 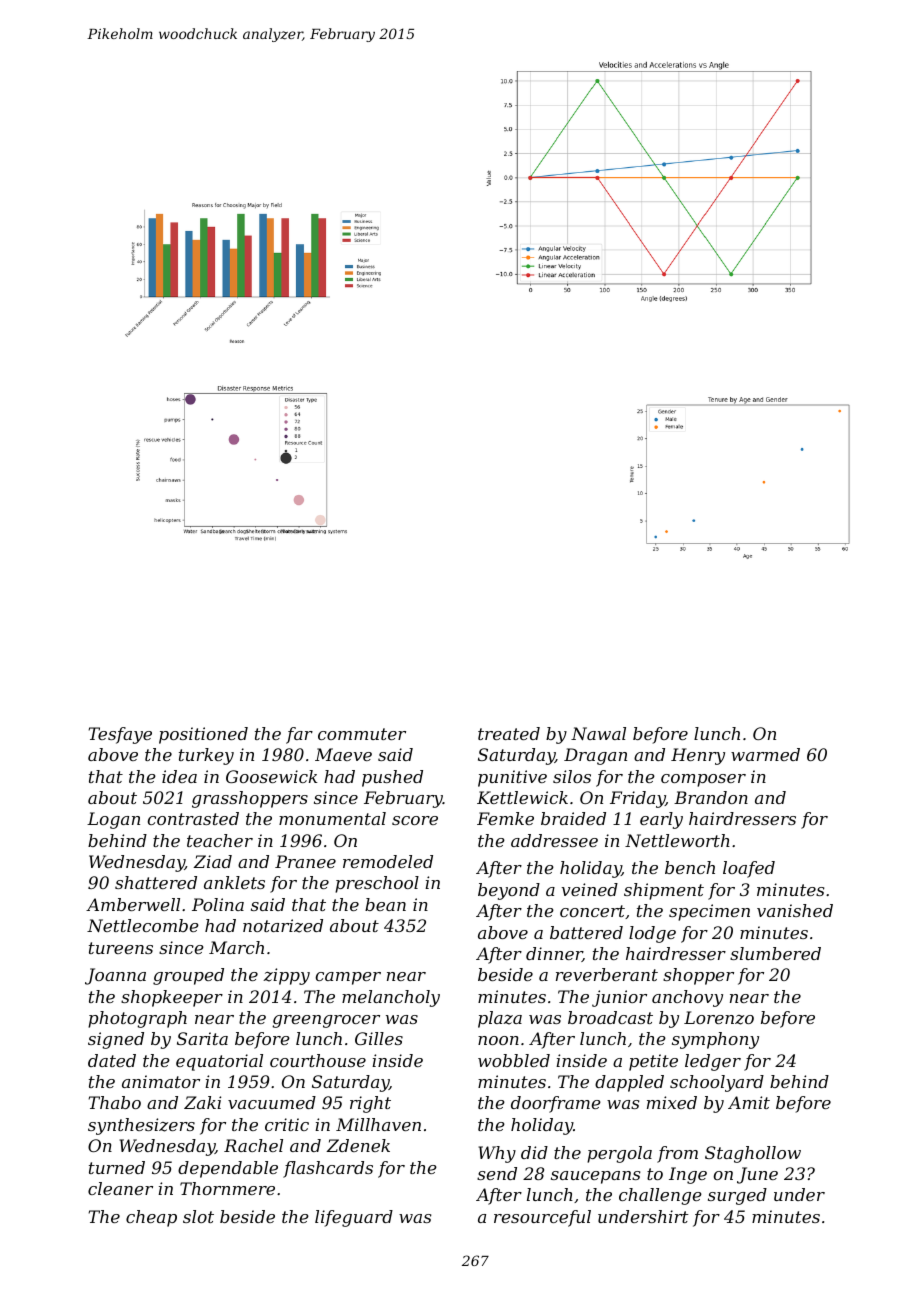 I want to click on pushed, so click(x=392, y=778).
